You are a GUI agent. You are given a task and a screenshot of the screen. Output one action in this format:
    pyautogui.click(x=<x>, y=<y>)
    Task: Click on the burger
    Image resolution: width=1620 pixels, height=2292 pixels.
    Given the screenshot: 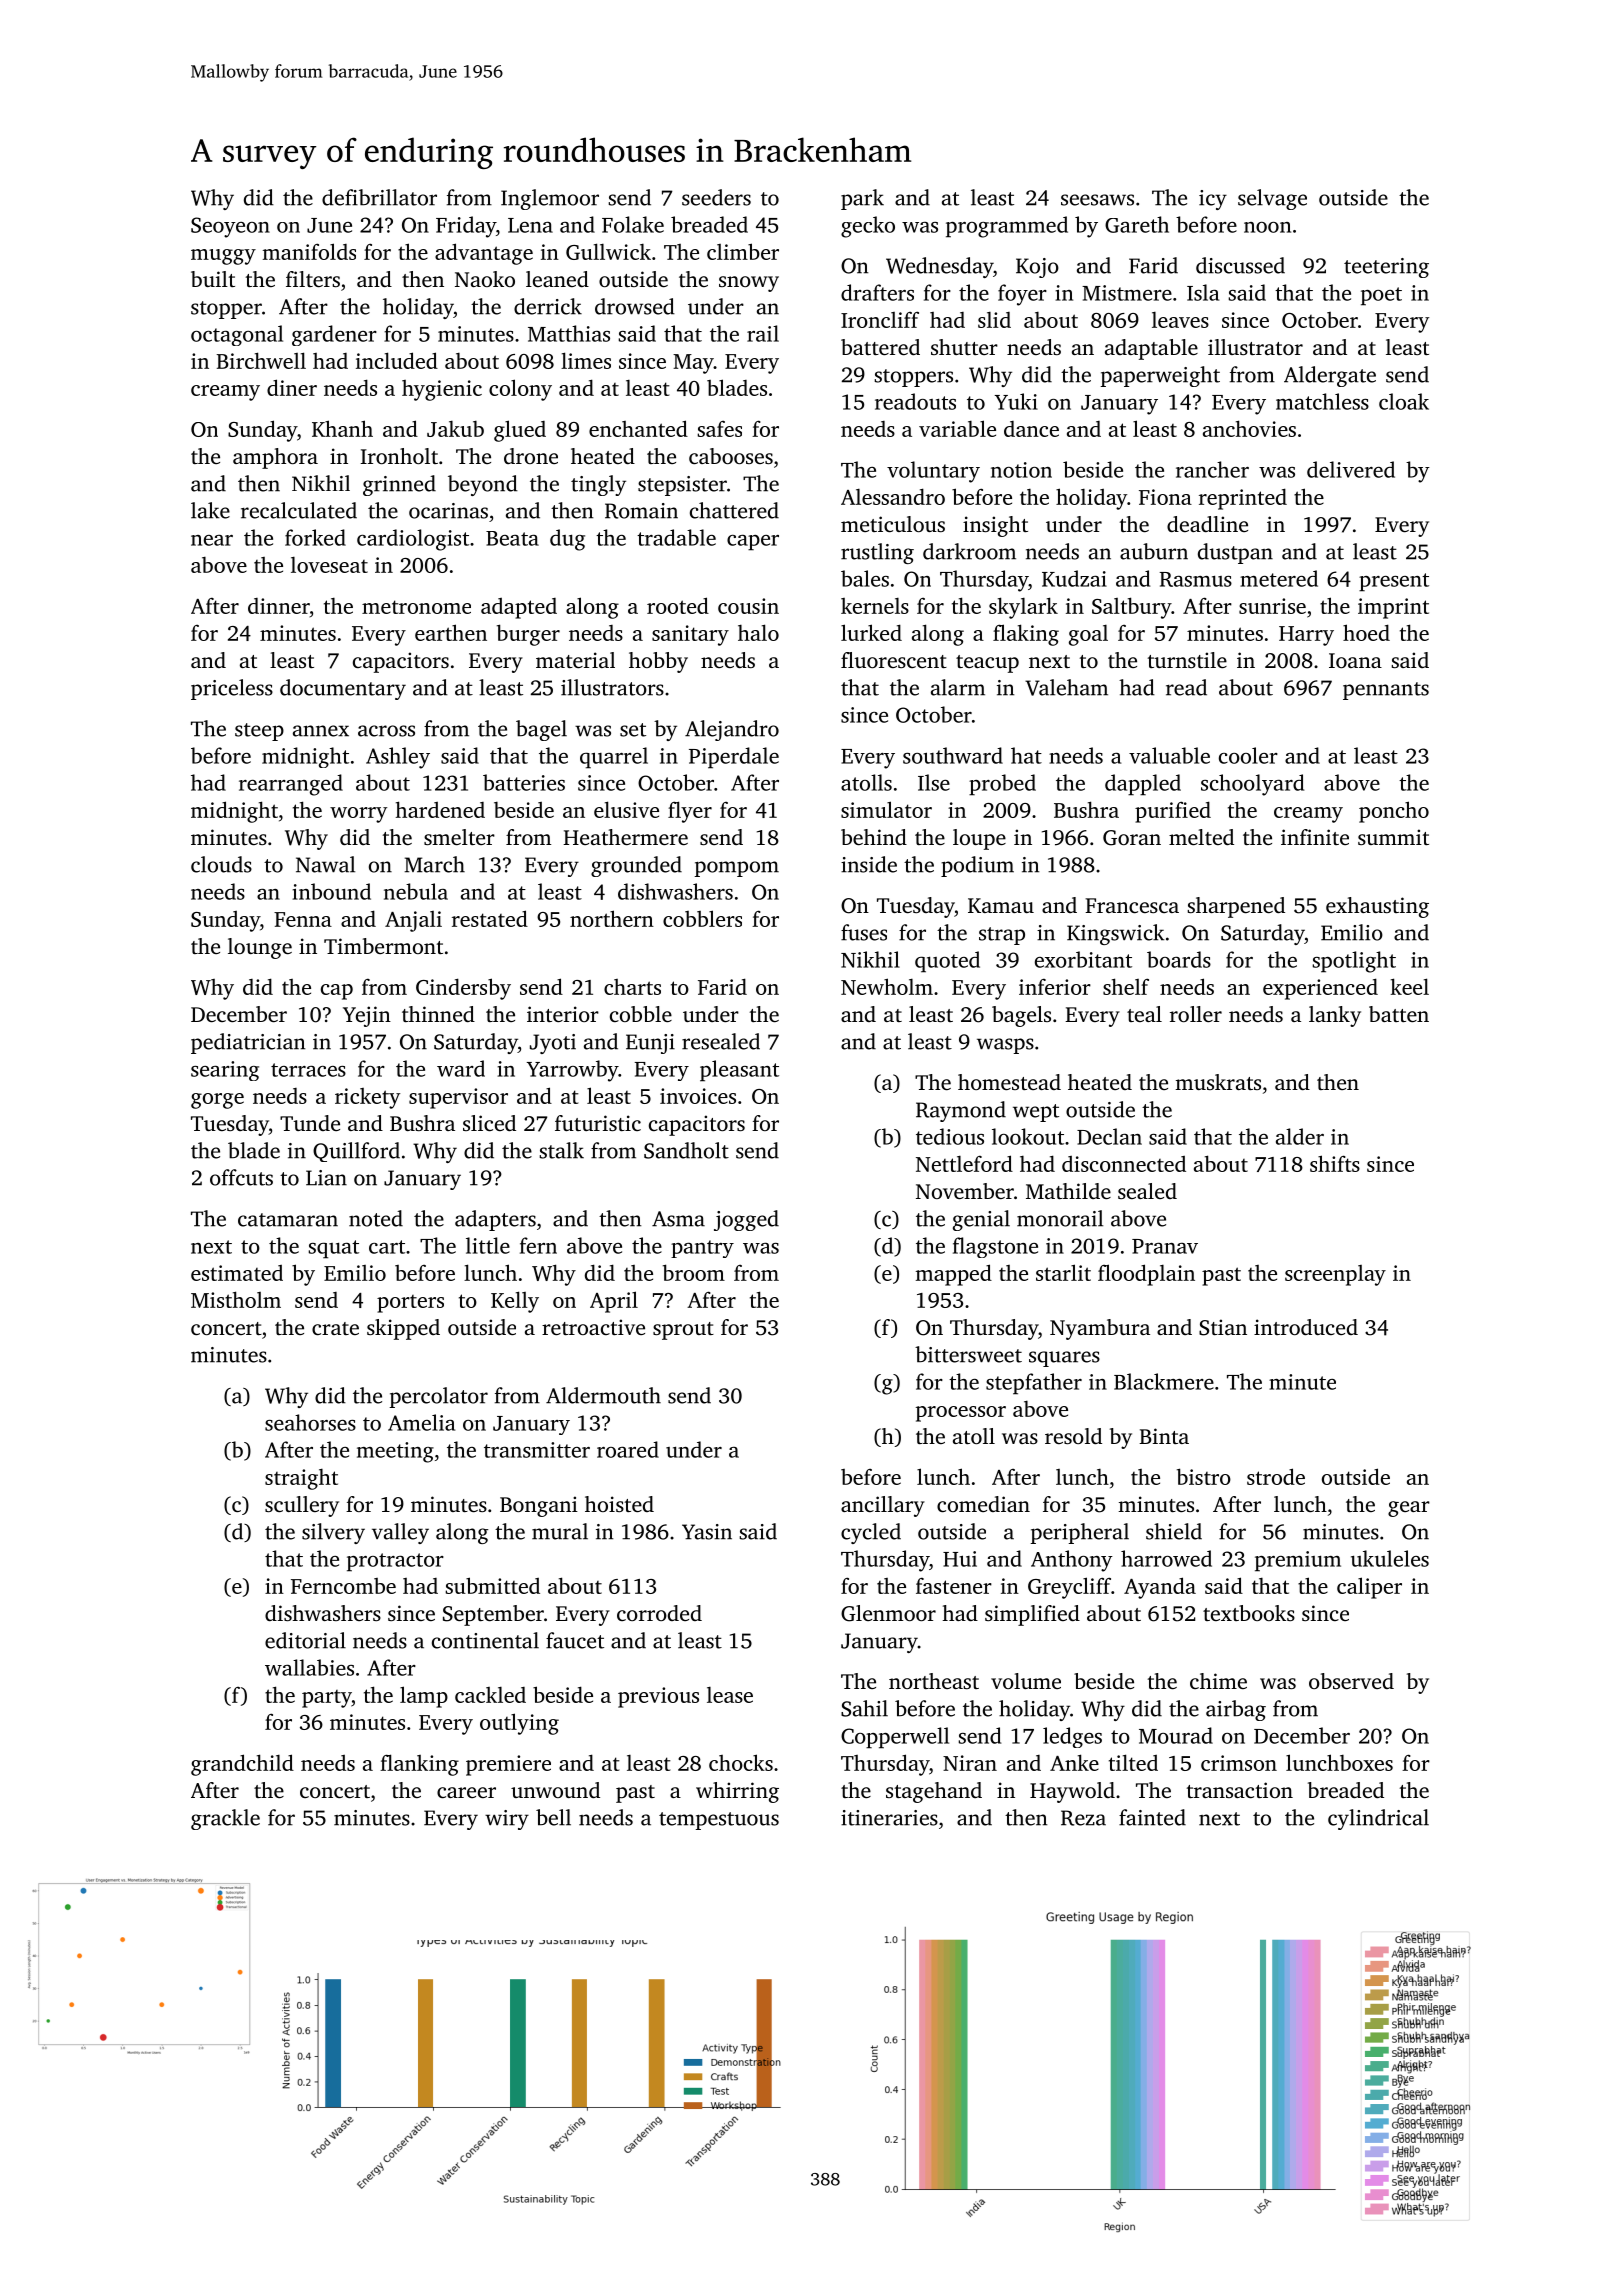 What is the action you would take?
    pyautogui.click(x=528, y=635)
